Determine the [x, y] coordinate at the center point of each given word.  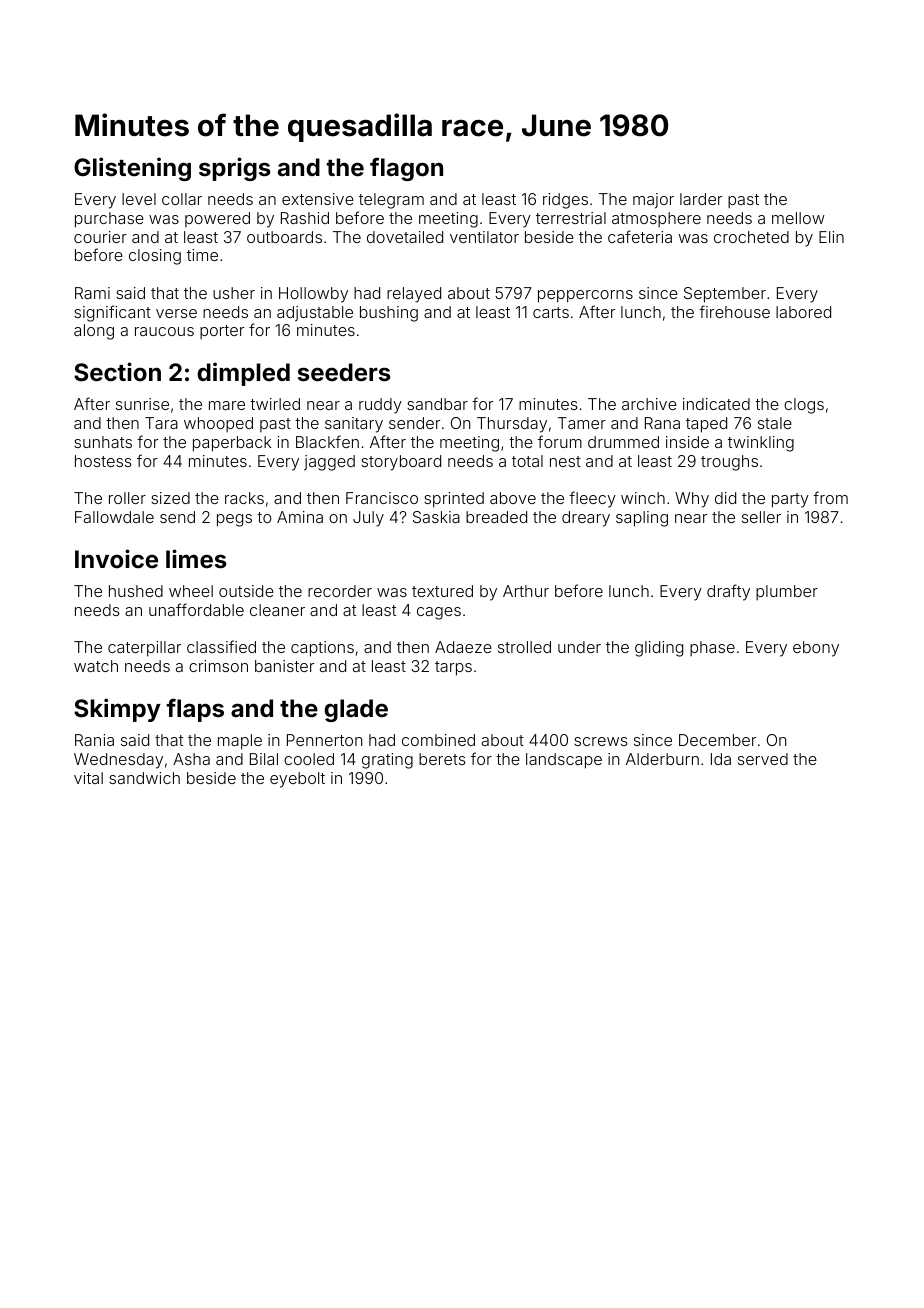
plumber [787, 592]
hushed [136, 591]
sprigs [235, 169]
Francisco [382, 498]
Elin [831, 237]
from [830, 497]
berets [442, 759]
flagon [406, 169]
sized [170, 498]
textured [442, 591]
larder [701, 199]
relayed [414, 295]
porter [222, 332]
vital [88, 778]
